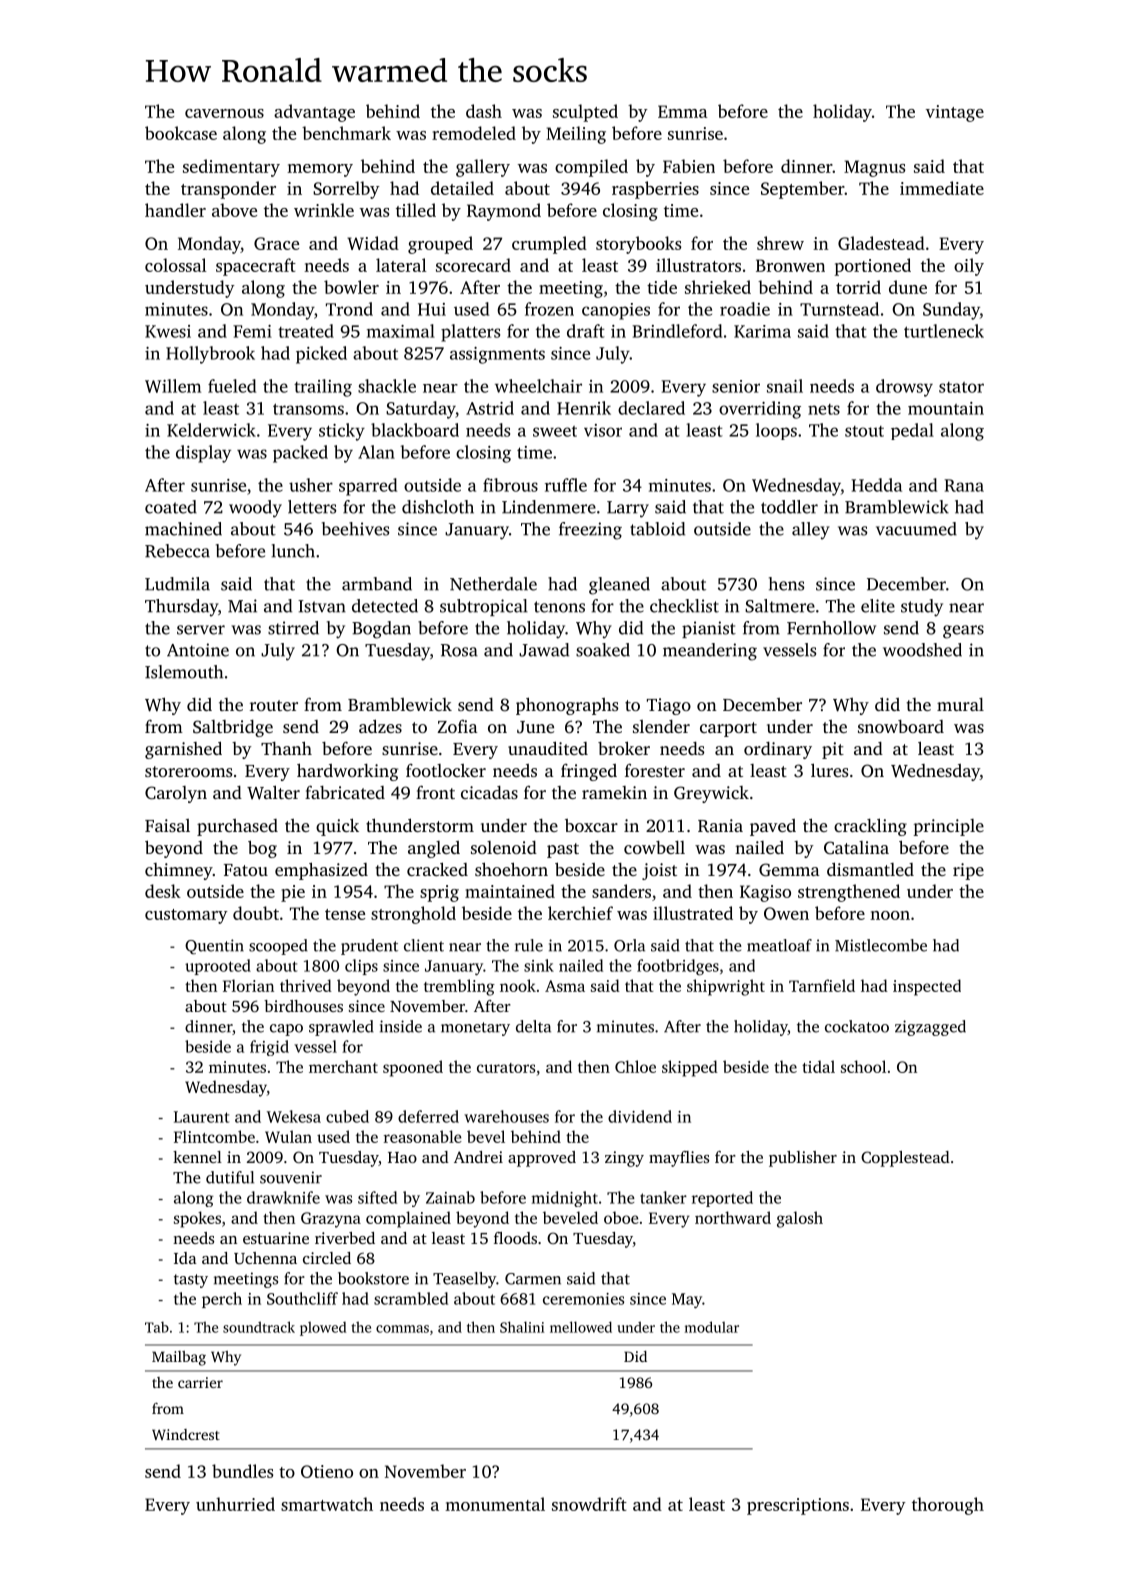  I want to click on cavernous, so click(224, 113).
